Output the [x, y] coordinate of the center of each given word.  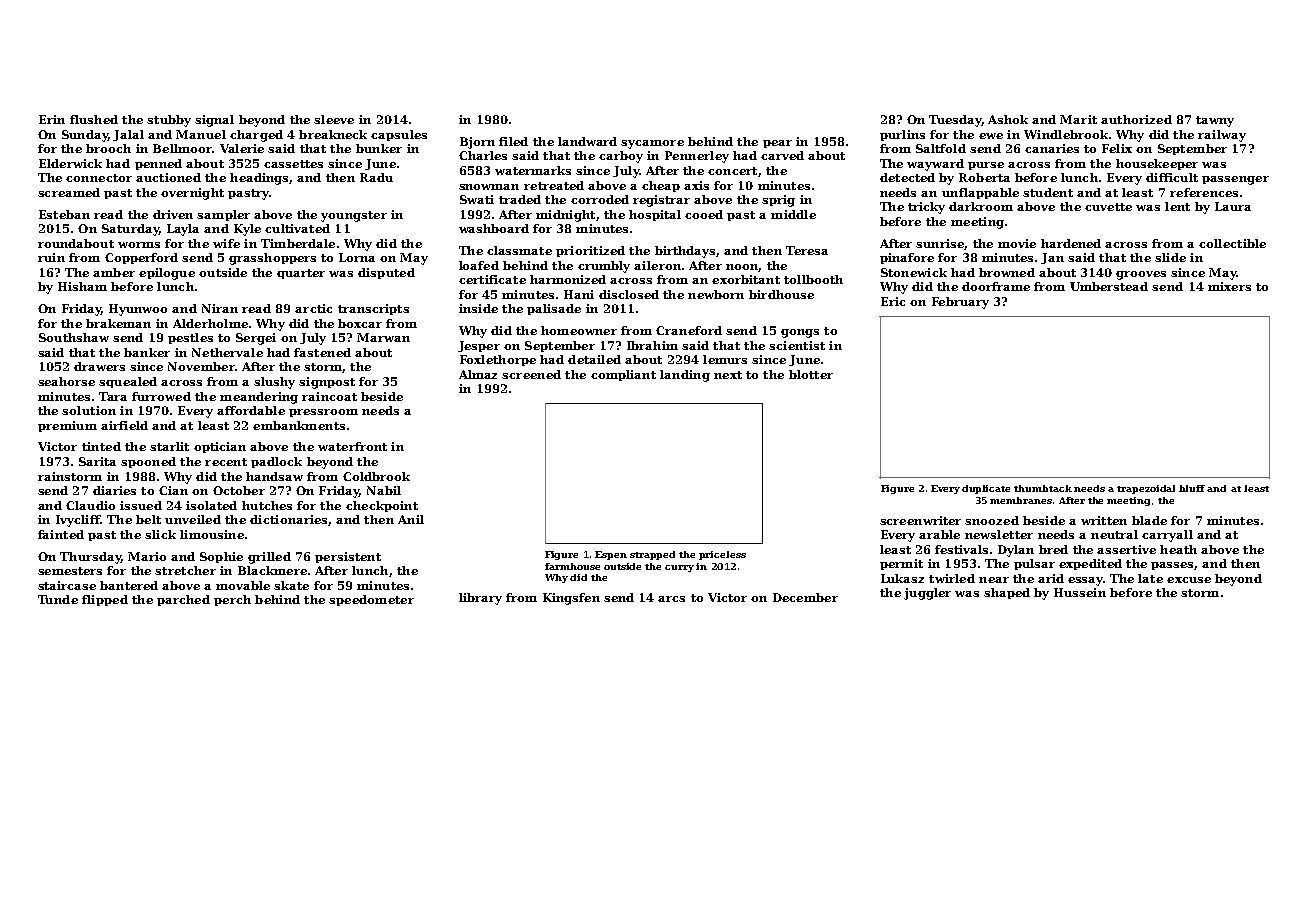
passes [1172, 566]
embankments [299, 425]
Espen [611, 555]
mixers [1229, 286]
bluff [1192, 488]
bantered [129, 585]
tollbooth [813, 279]
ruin [51, 257]
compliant [623, 375]
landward [587, 141]
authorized [1136, 119]
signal [214, 121]
